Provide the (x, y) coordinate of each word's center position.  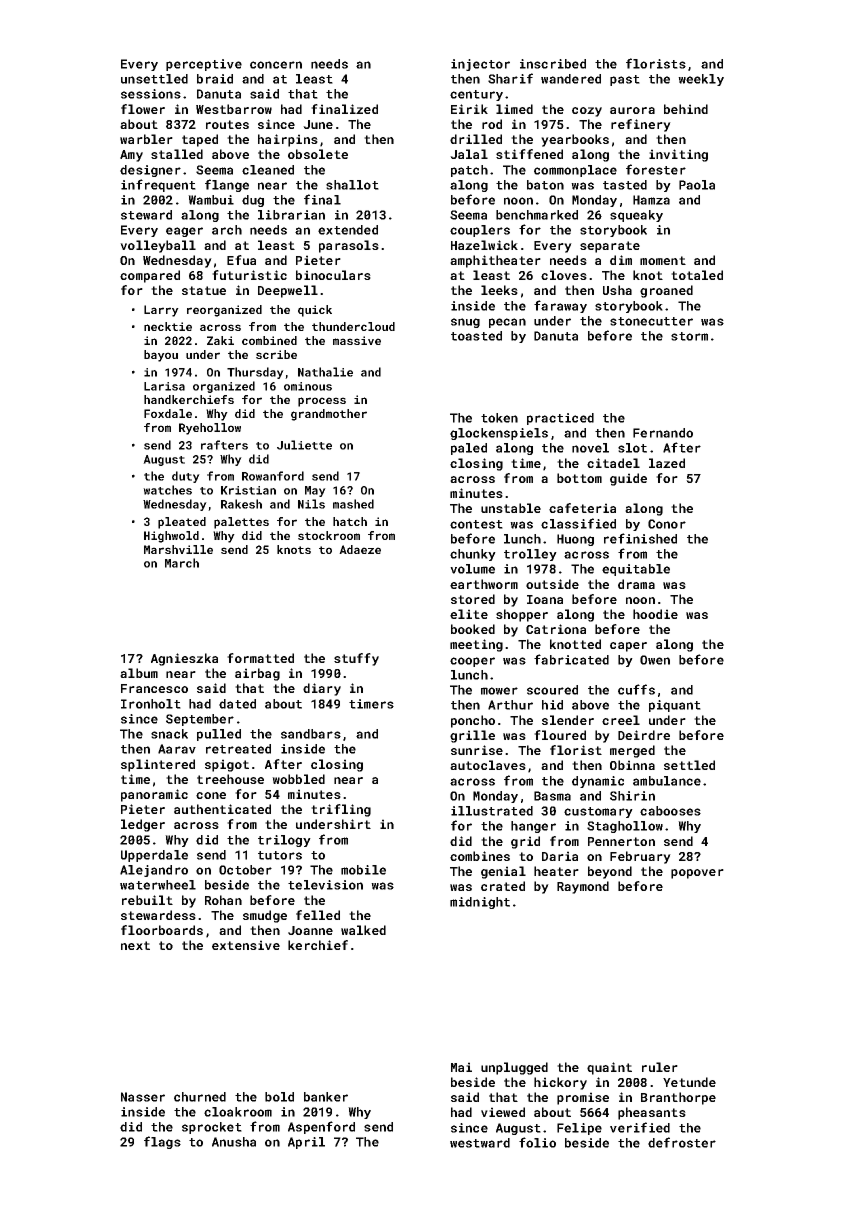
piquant (675, 706)
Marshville (178, 549)
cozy (587, 112)
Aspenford (321, 1127)
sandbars (311, 734)
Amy (131, 156)
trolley (530, 555)
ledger (143, 825)
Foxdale (168, 413)
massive (357, 340)
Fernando (663, 433)
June (318, 124)
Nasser (143, 1097)
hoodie (655, 614)
